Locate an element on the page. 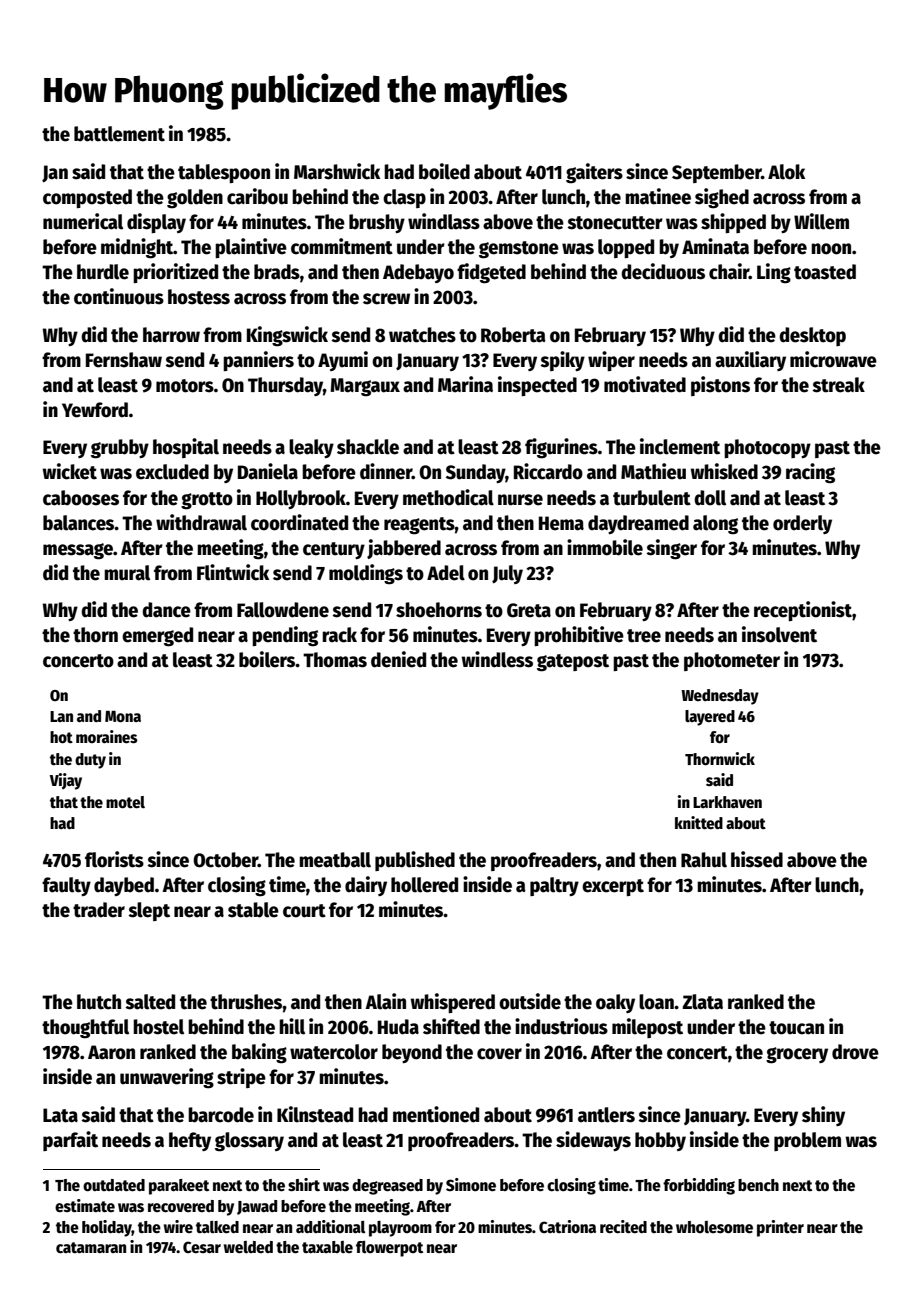  parakeet is located at coordinates (179, 1187).
